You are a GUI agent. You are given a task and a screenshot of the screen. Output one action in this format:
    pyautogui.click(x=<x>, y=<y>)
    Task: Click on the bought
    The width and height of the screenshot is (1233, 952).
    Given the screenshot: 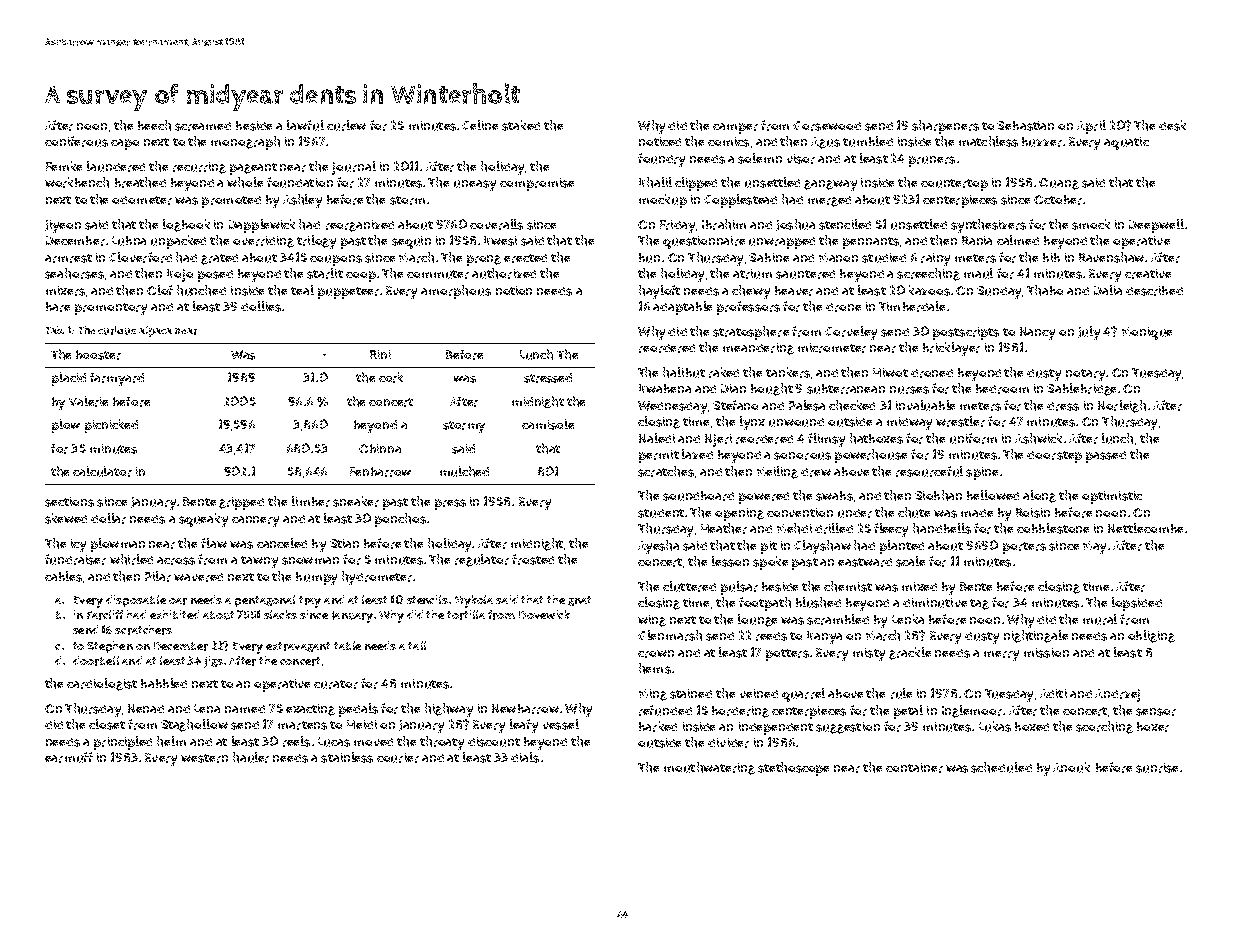 What is the action you would take?
    pyautogui.click(x=772, y=389)
